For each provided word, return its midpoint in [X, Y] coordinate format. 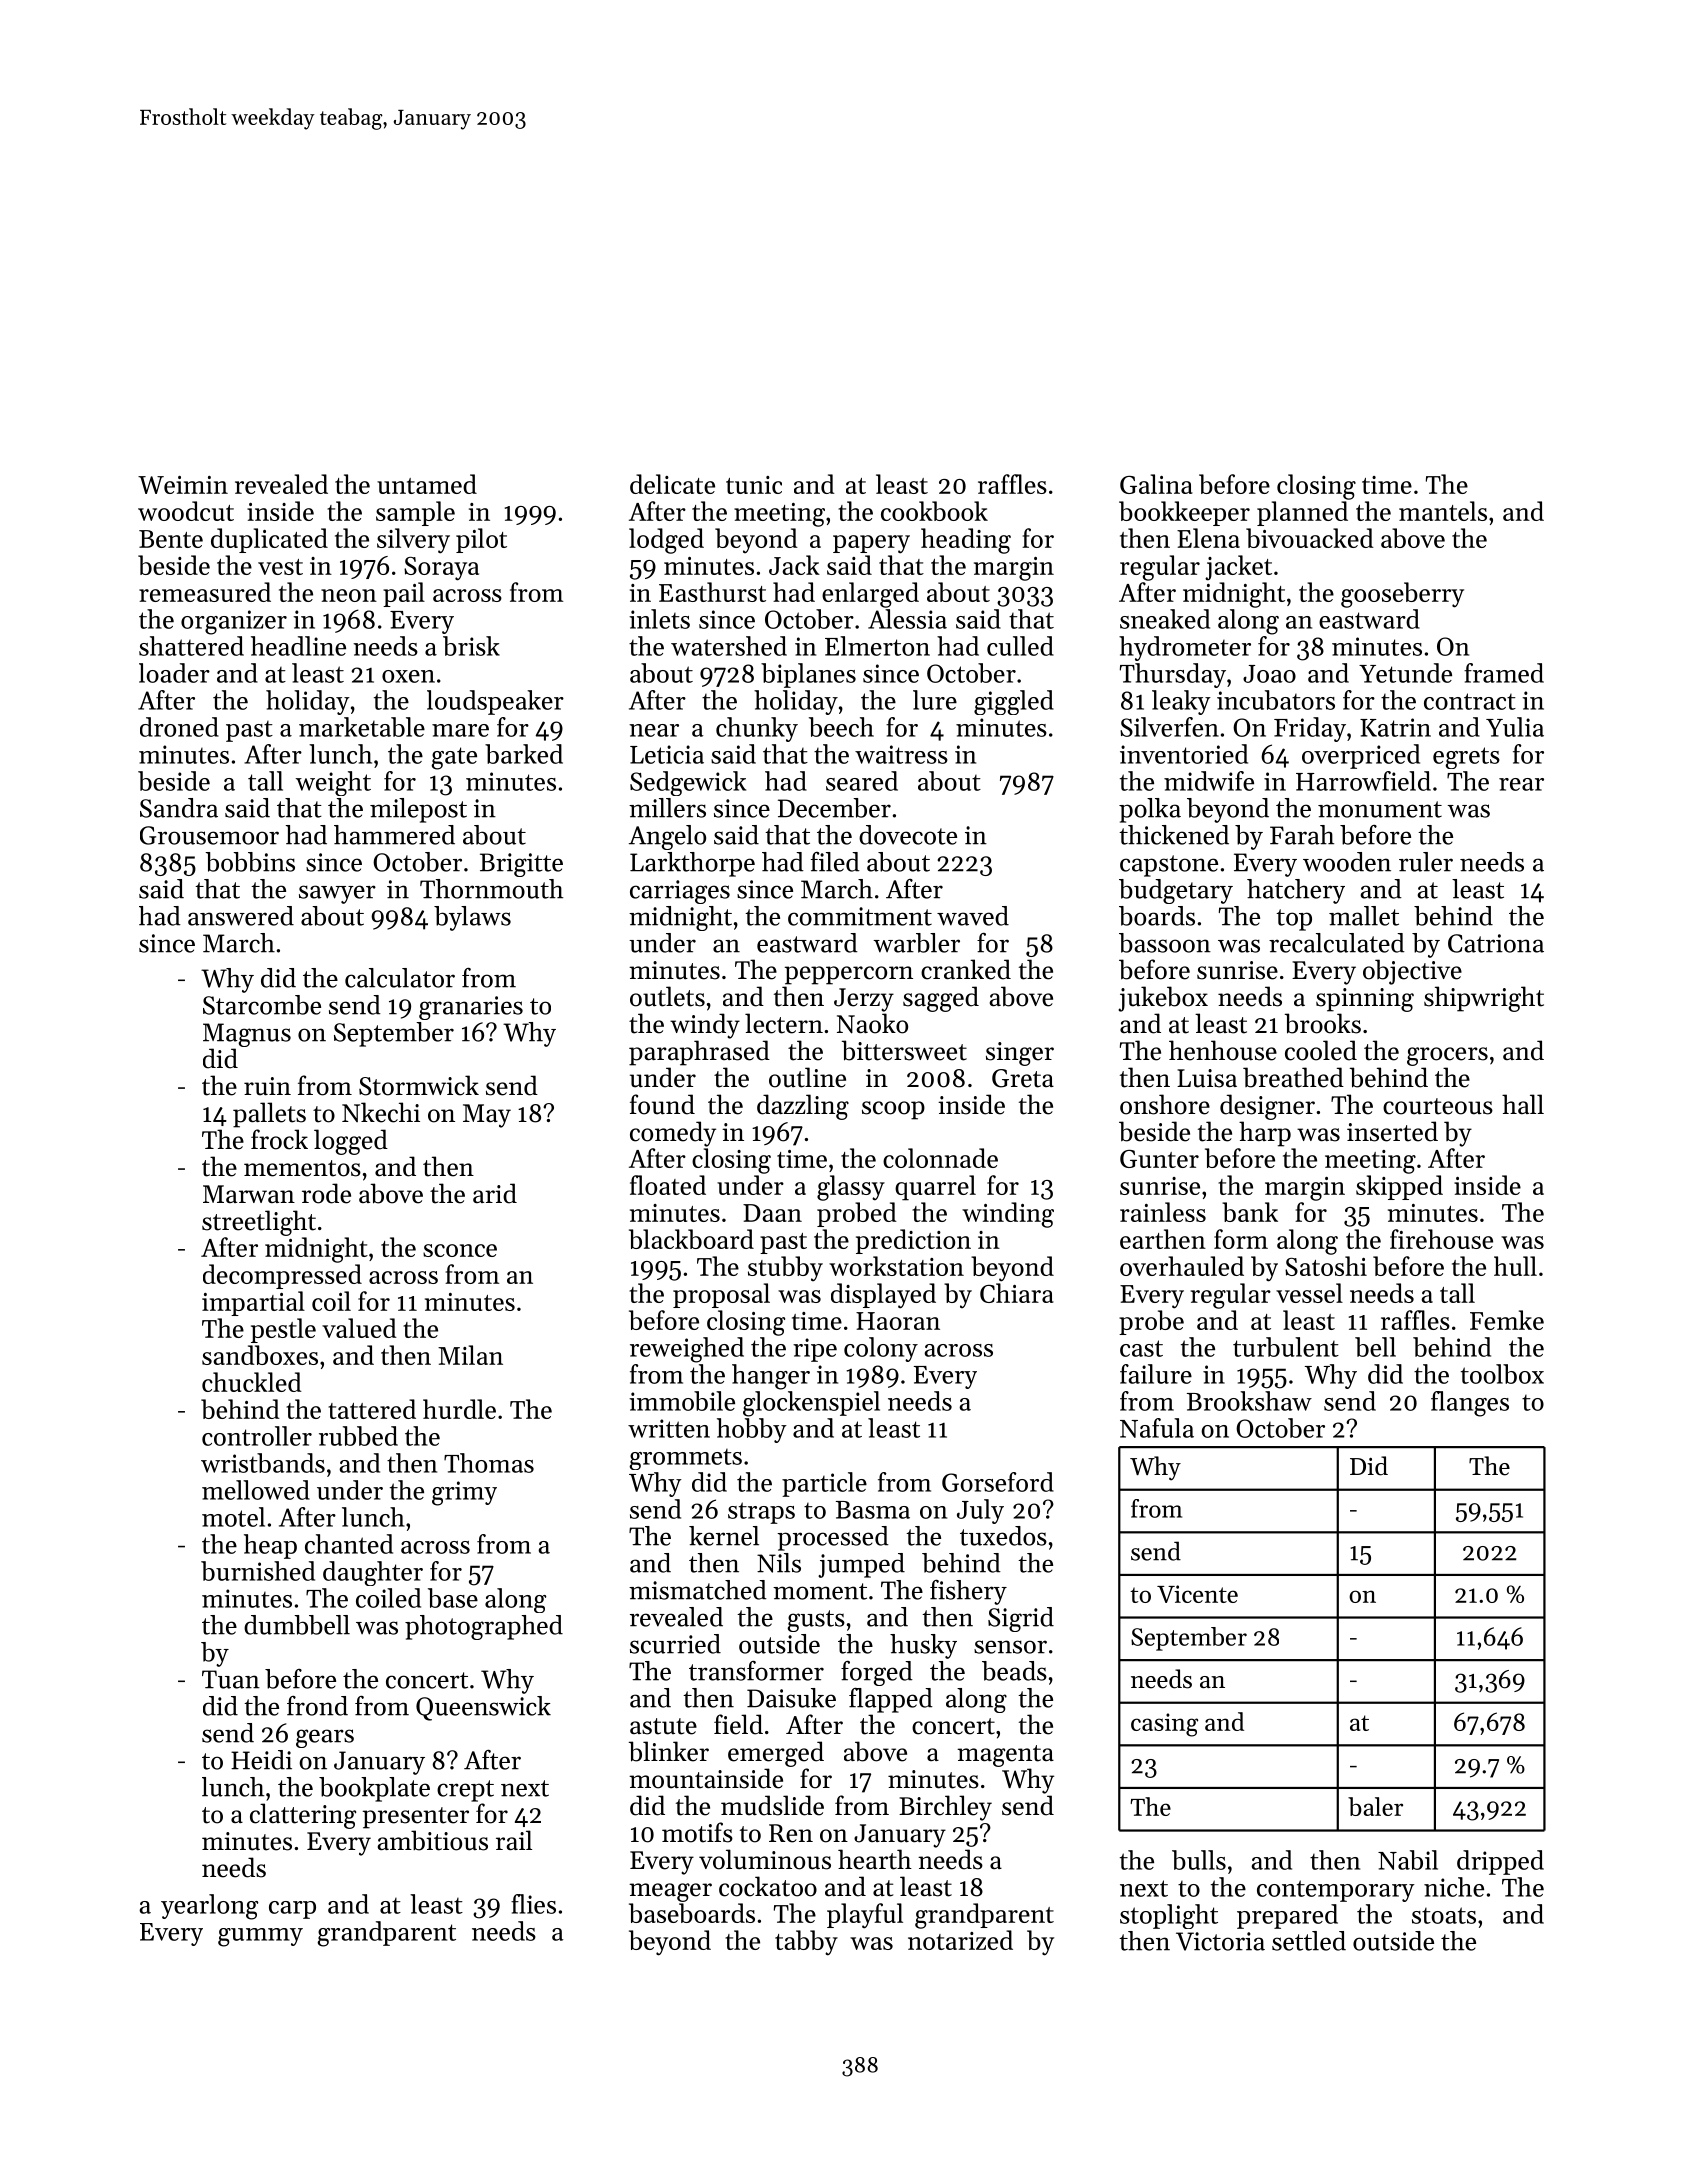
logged [351, 1142]
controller [257, 1436]
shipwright [1484, 999]
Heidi [261, 1760]
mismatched [698, 1590]
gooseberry [1402, 595]
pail [404, 594]
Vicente [1197, 1594]
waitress [901, 754]
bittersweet [904, 1050]
